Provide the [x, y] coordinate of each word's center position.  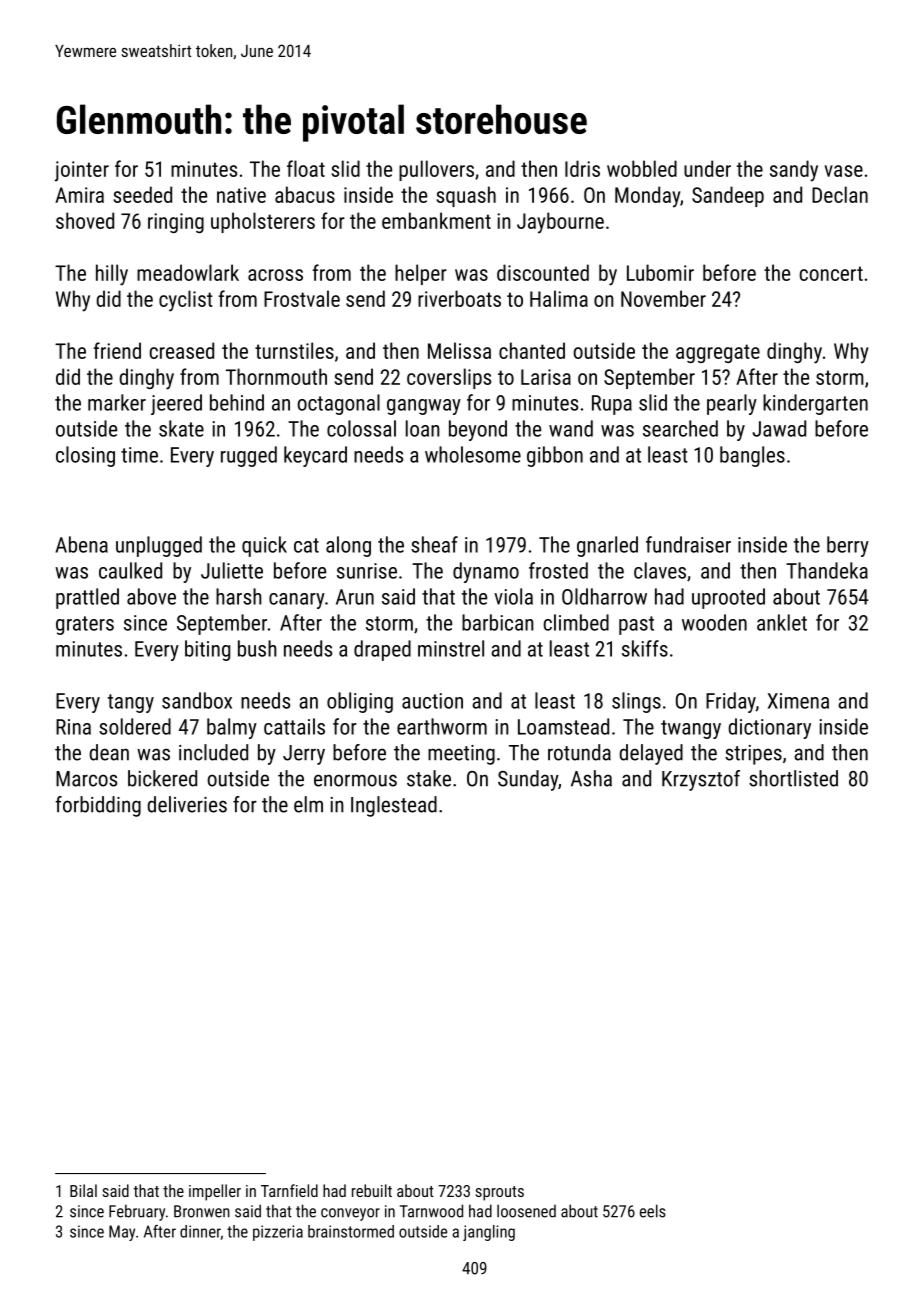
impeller [215, 1192]
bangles [752, 456]
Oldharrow [604, 596]
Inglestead [394, 806]
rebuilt [372, 1190]
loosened [526, 1211]
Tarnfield [289, 1190]
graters [85, 625]
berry [848, 546]
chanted [532, 350]
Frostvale [302, 298]
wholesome [473, 454]
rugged [249, 456]
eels [653, 1211]
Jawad [779, 428]
